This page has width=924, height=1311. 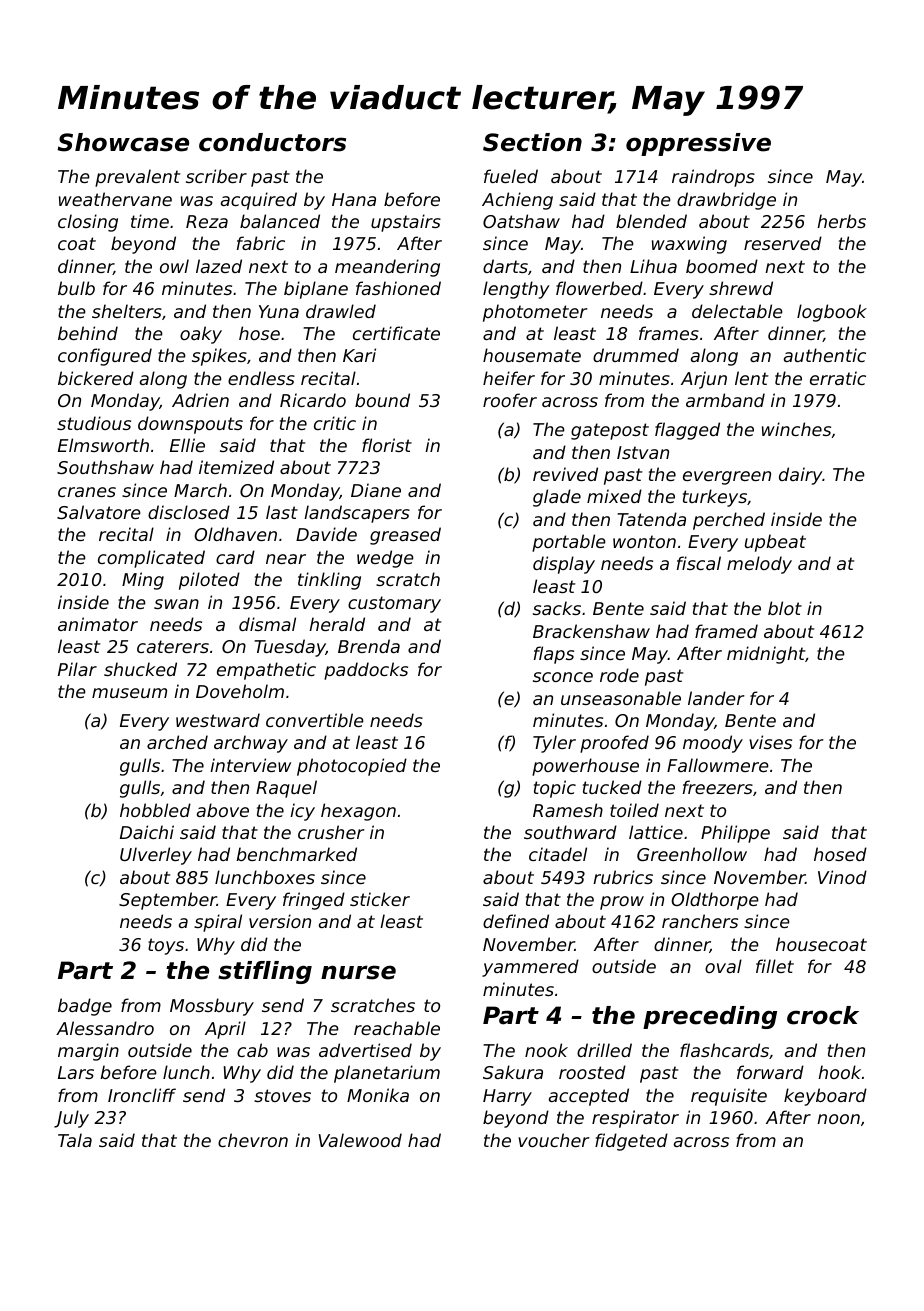 I want to click on citadel, so click(x=558, y=854).
